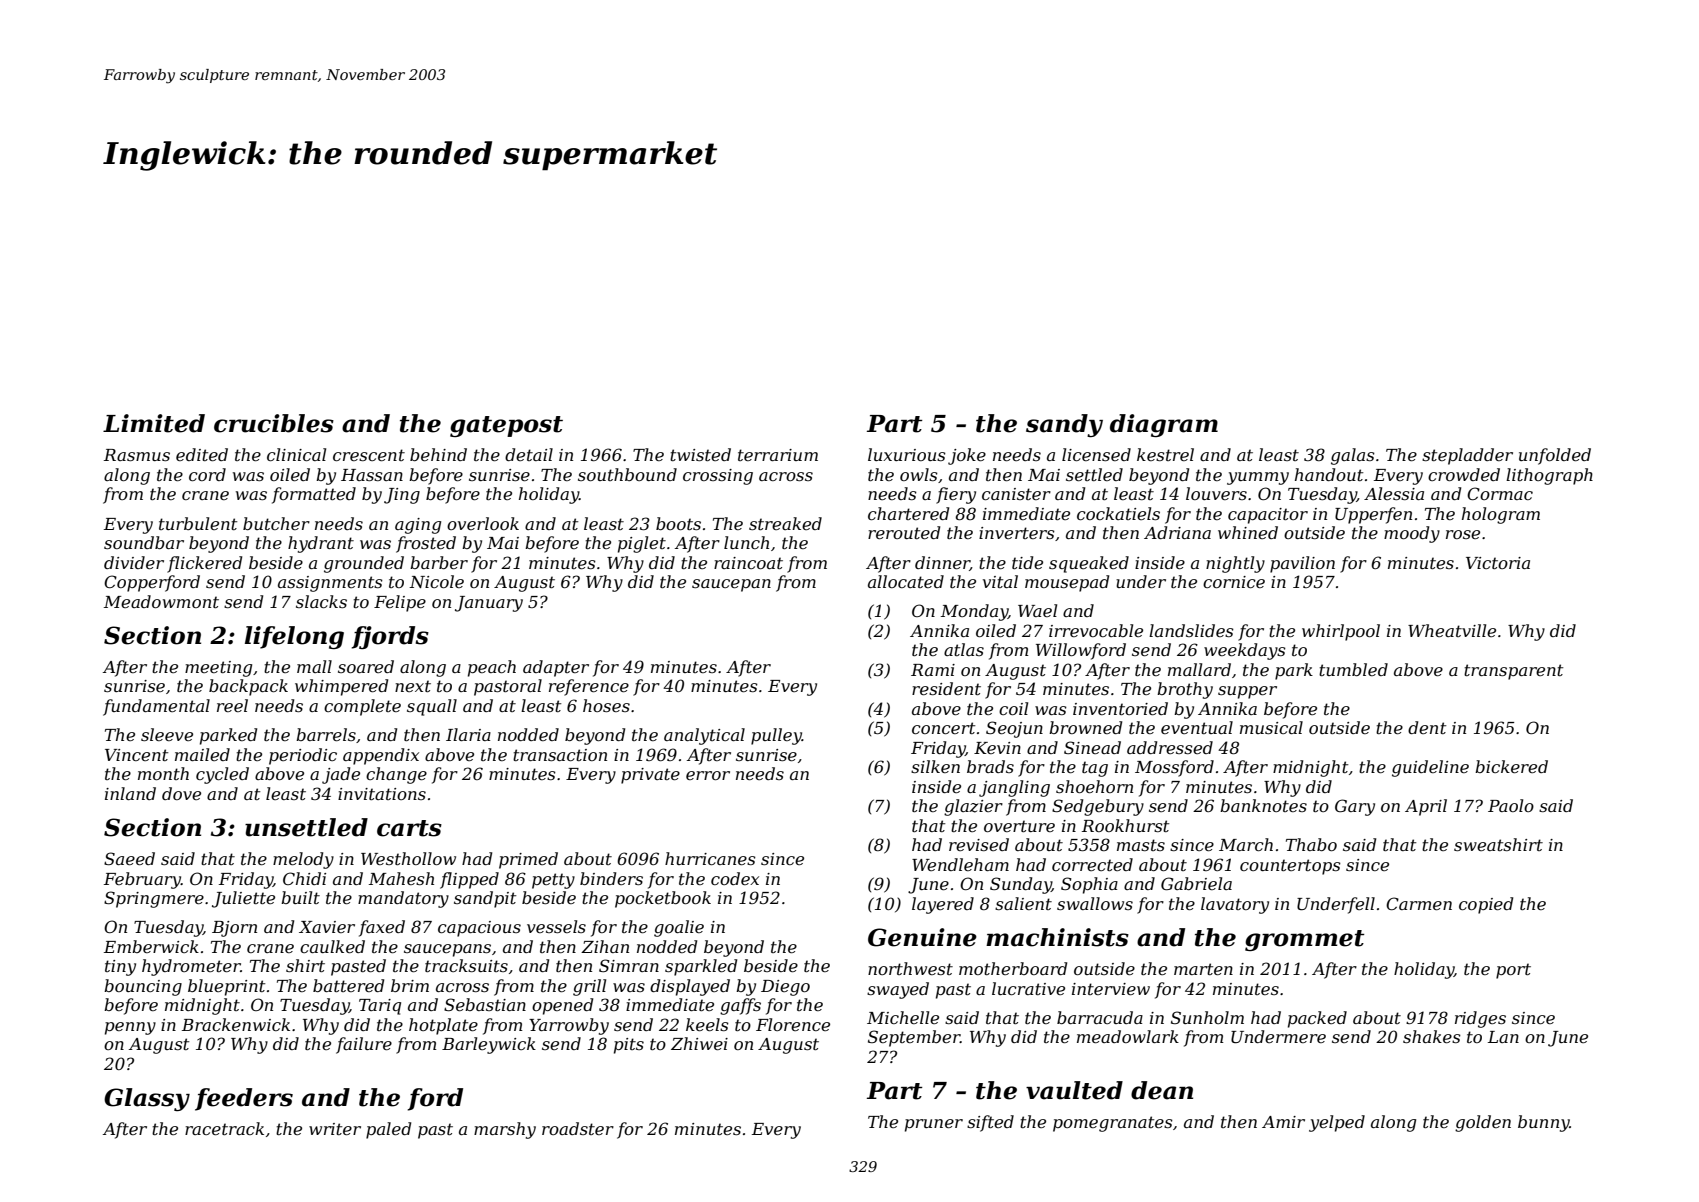 This page has height=1202, width=1699. What do you see at coordinates (1263, 805) in the page?
I see `banknotes` at bounding box center [1263, 805].
